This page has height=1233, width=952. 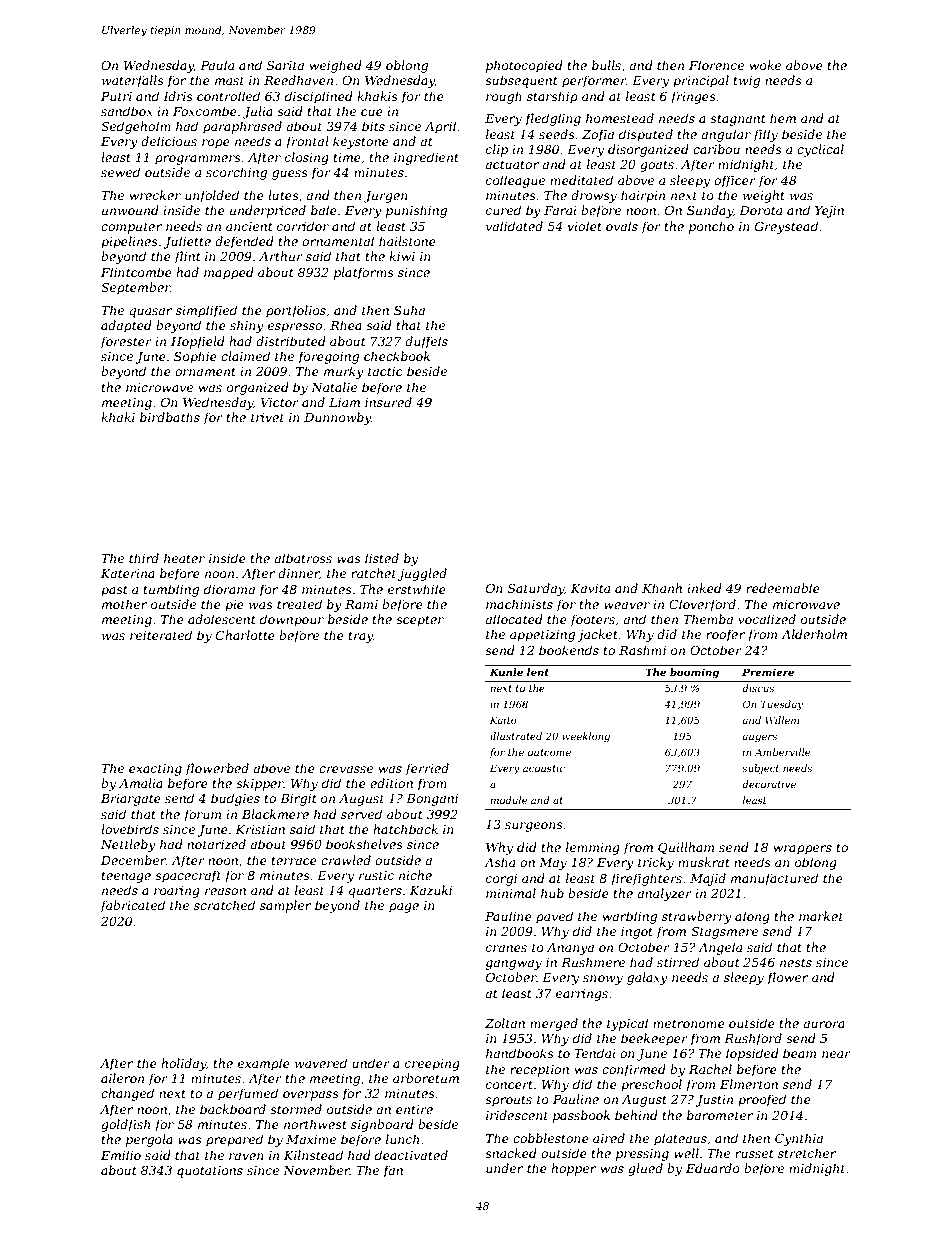 What do you see at coordinates (246, 1156) in the page?
I see `raven` at bounding box center [246, 1156].
